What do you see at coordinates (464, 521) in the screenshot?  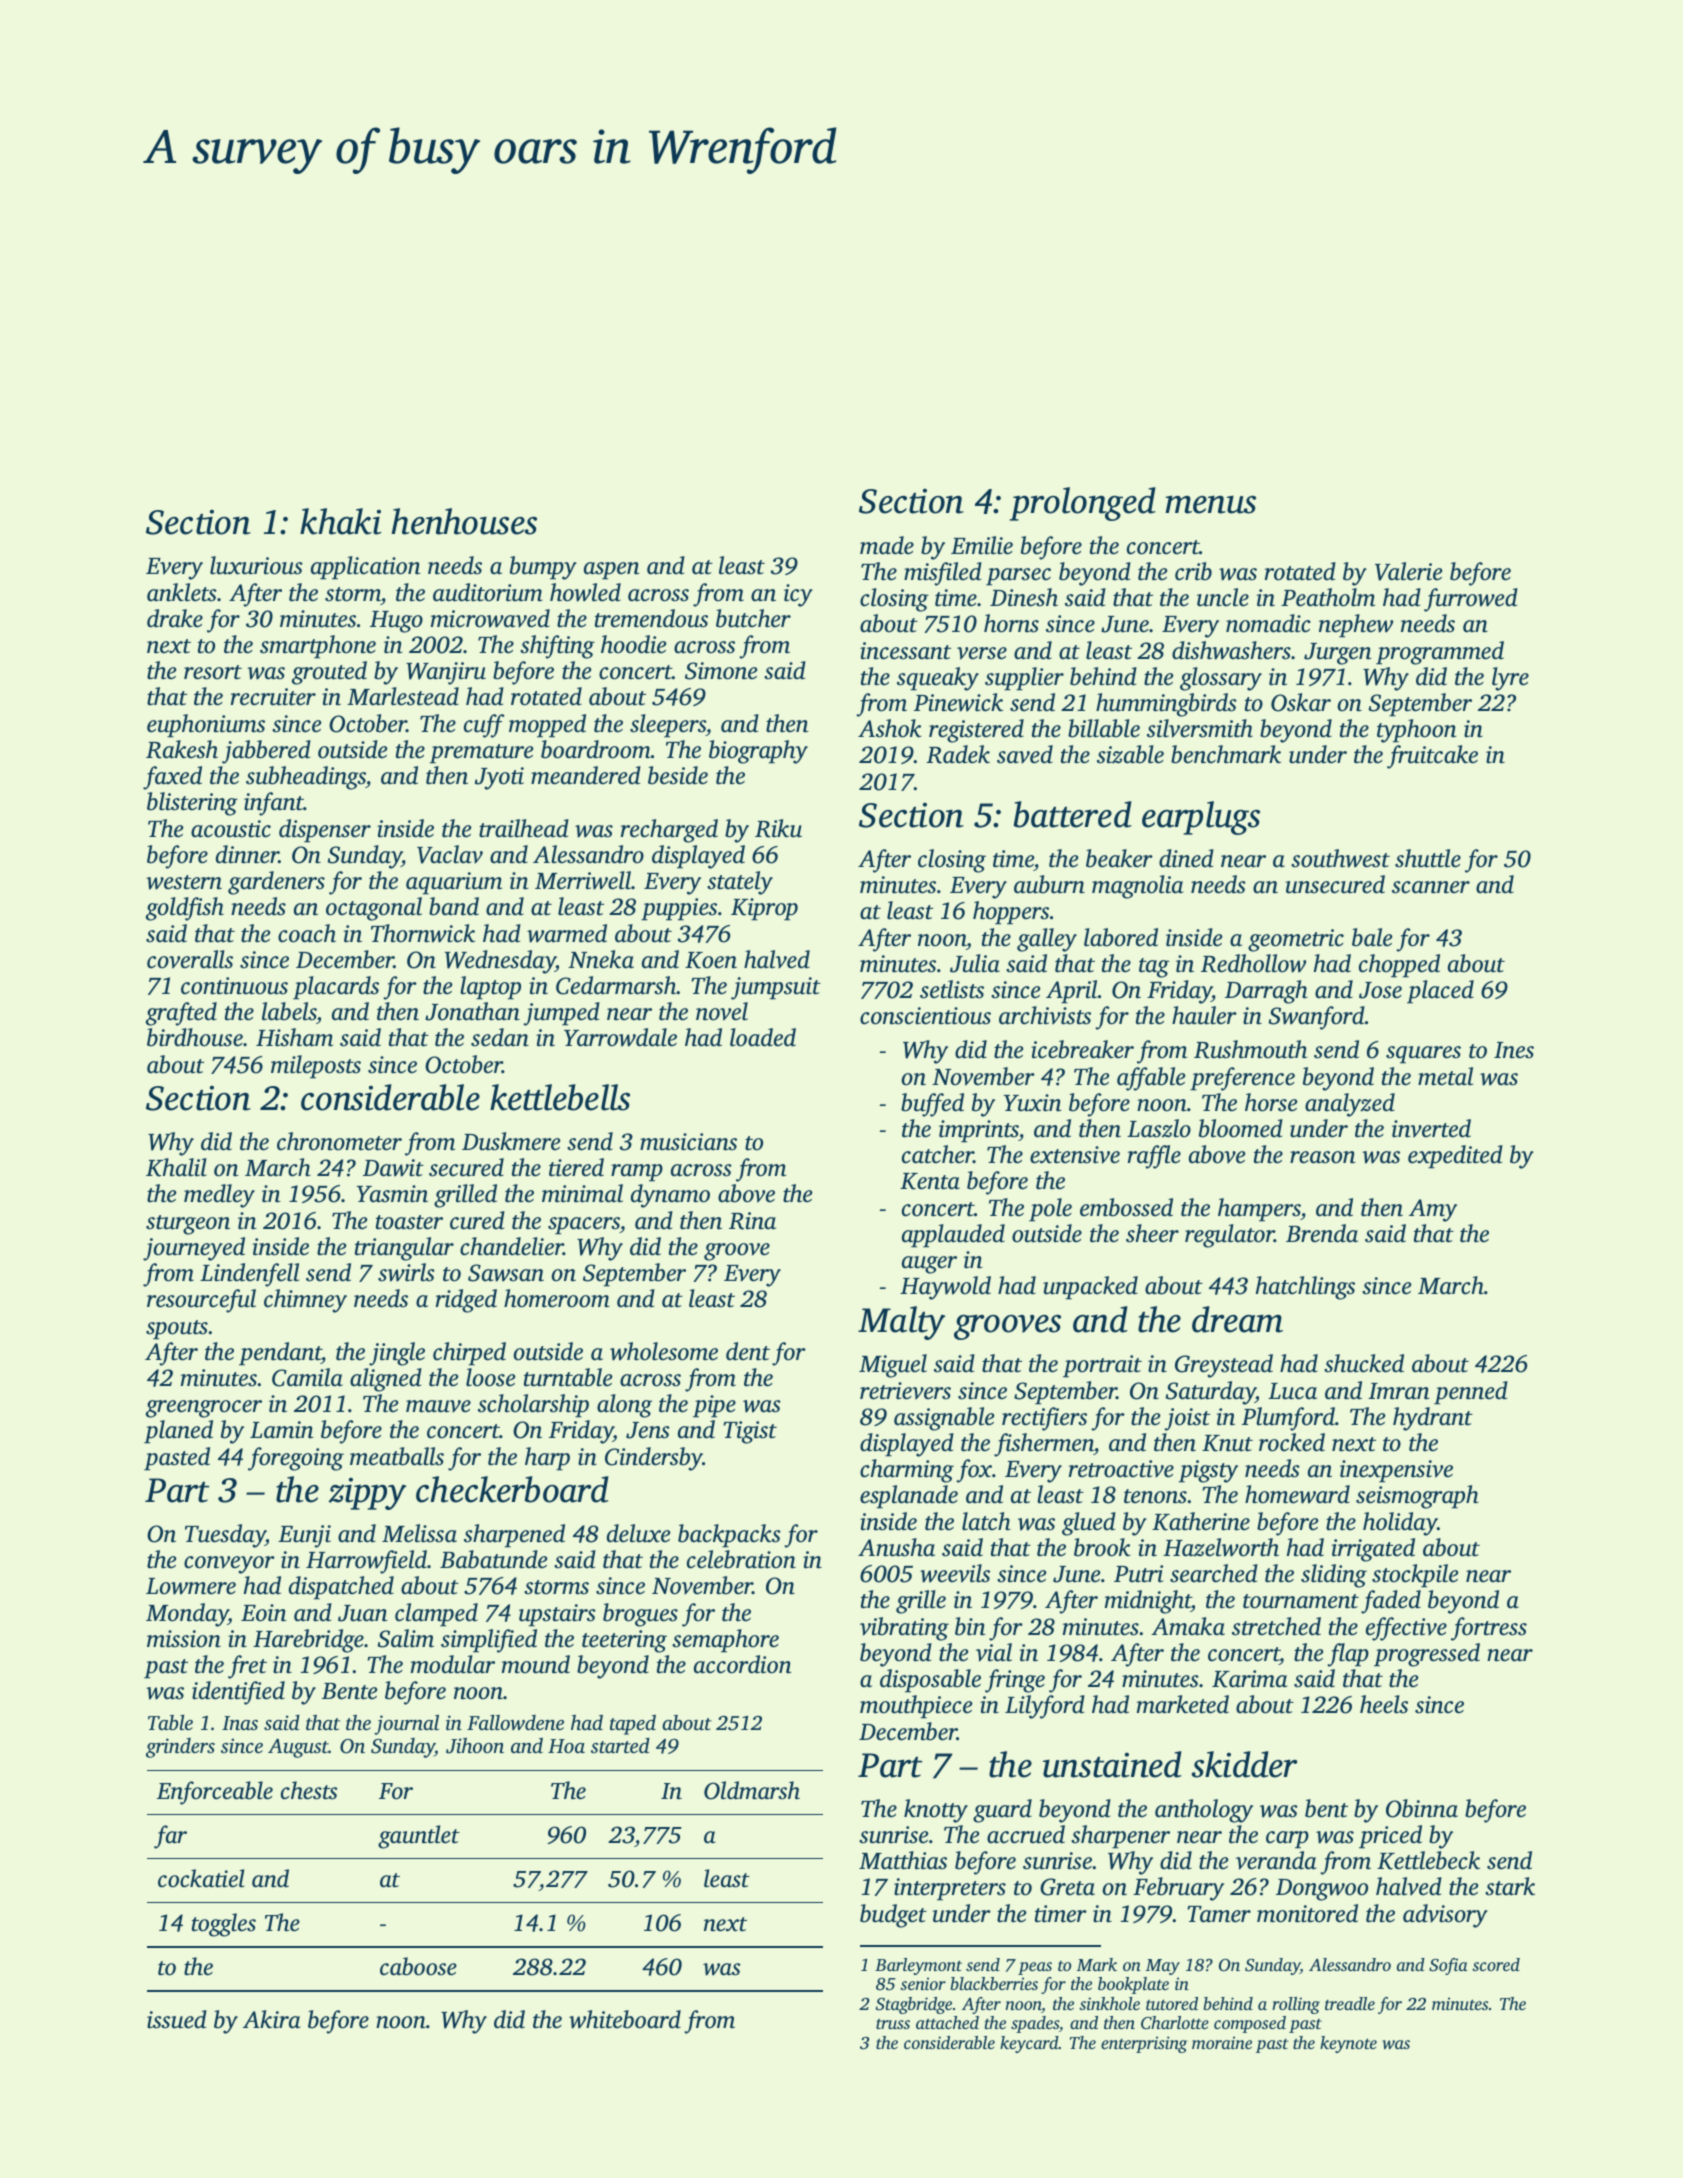 I see `henhouses` at bounding box center [464, 521].
